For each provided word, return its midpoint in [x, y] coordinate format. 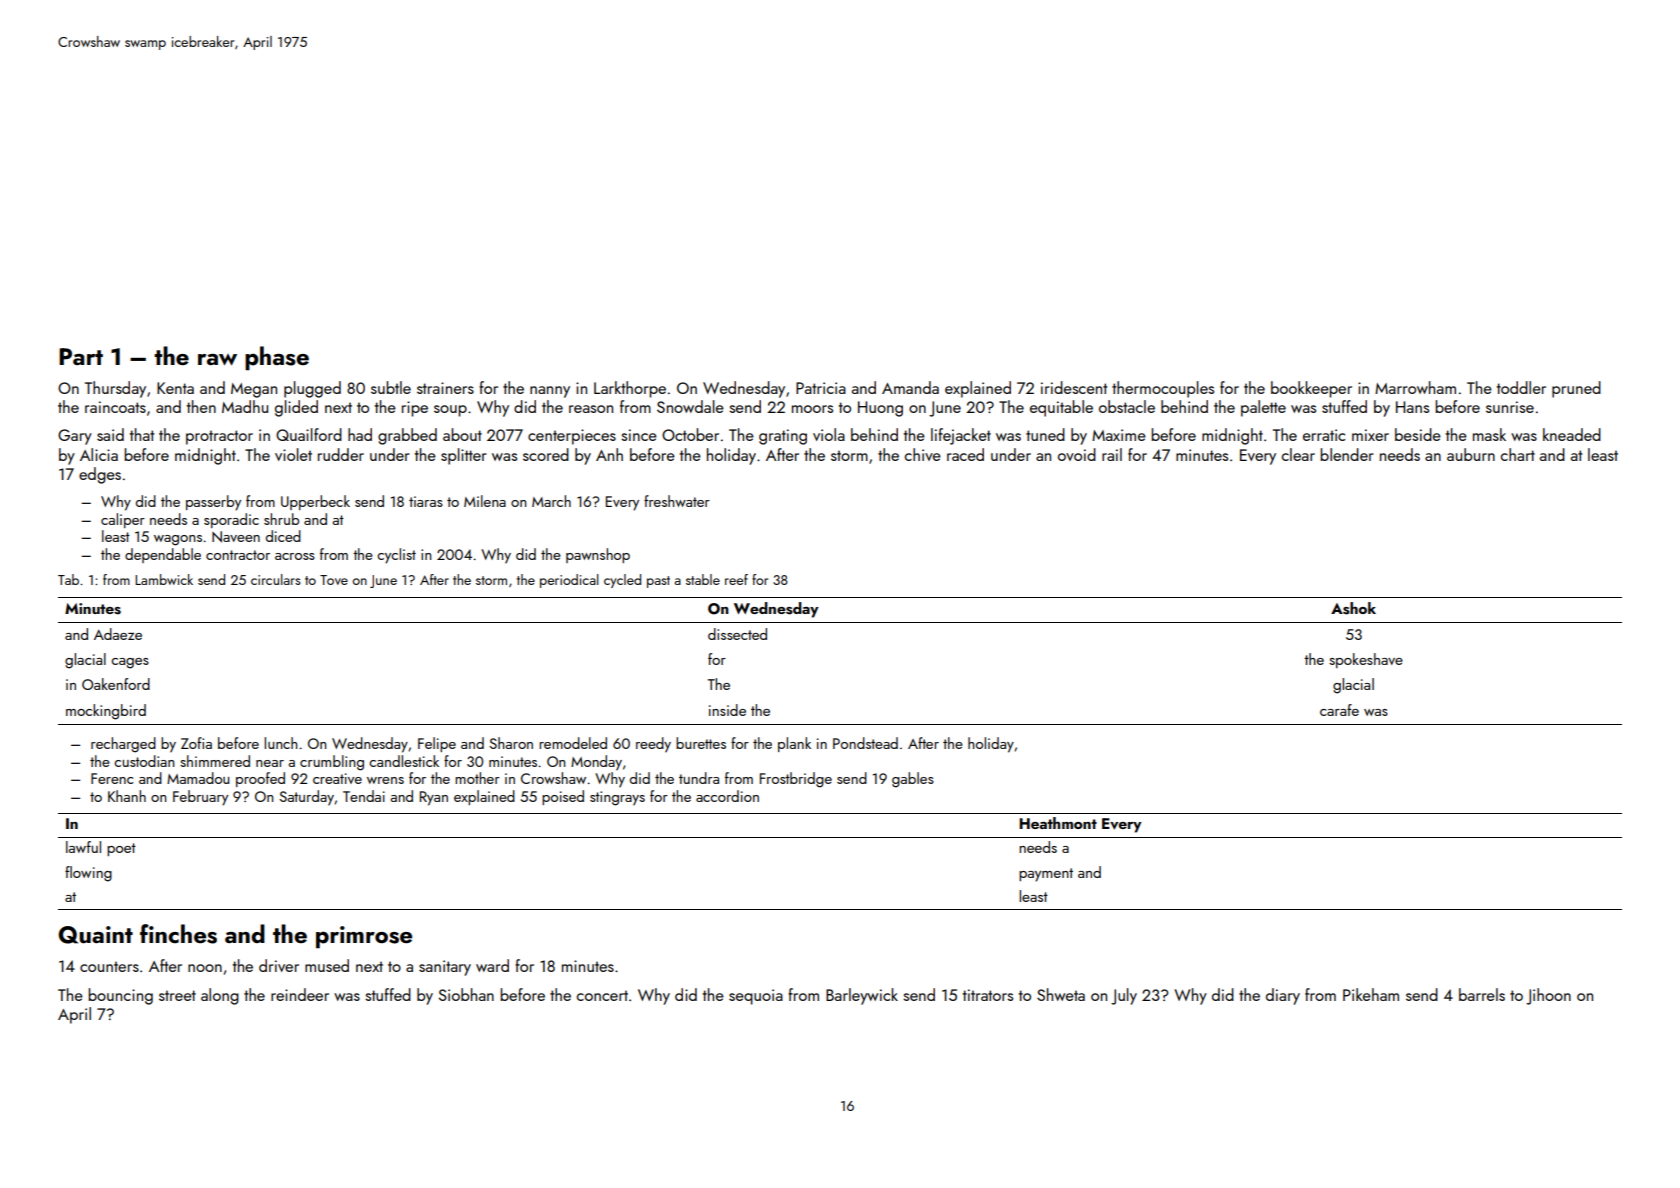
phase [277, 358]
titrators [988, 995]
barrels [1482, 994]
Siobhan [466, 994]
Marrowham [1415, 387]
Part [81, 356]
